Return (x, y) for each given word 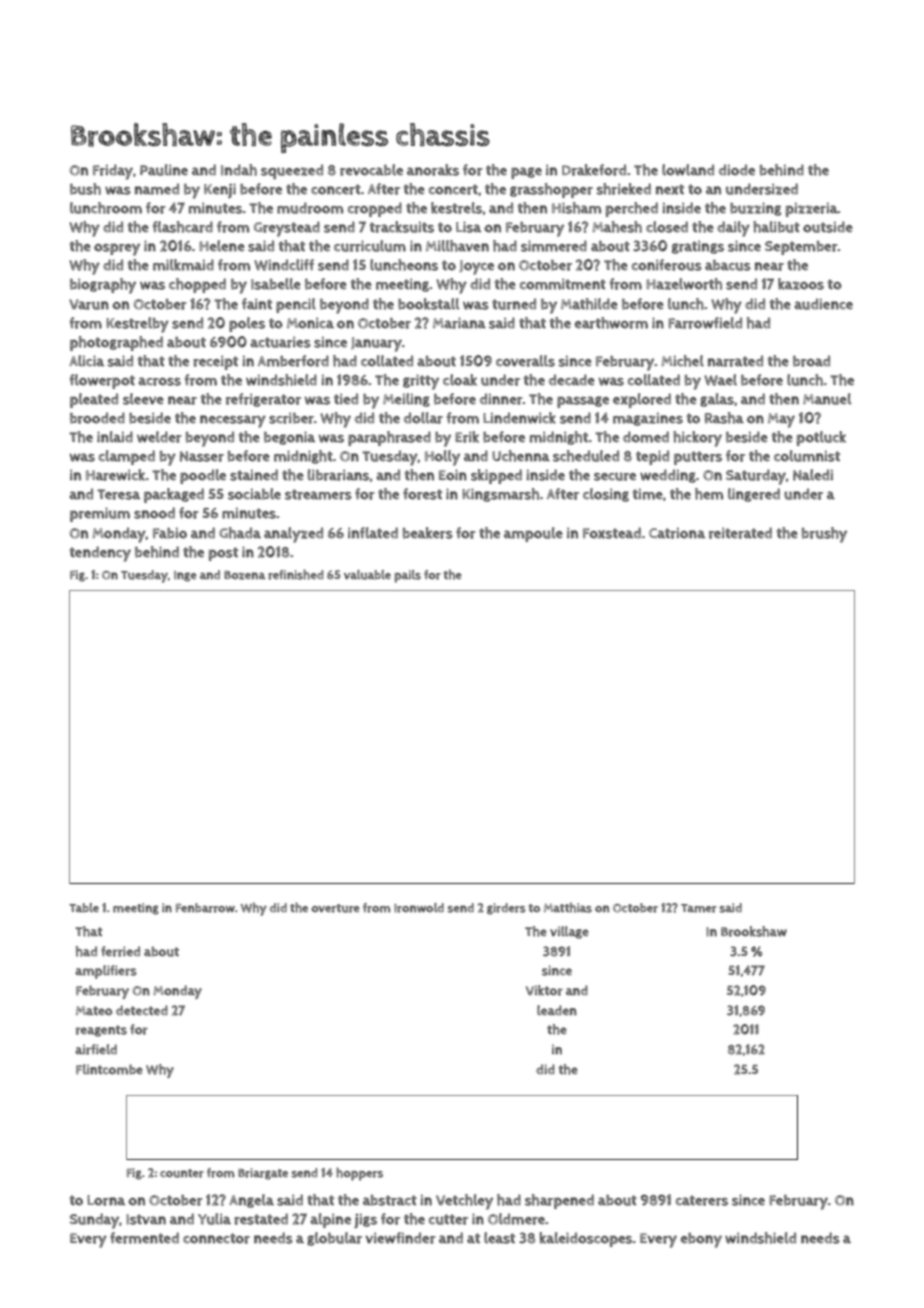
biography (103, 286)
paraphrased (389, 438)
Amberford (293, 361)
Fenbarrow (205, 908)
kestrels (456, 208)
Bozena (245, 575)
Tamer (699, 908)
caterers (702, 1200)
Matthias (568, 907)
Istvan (146, 1219)
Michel (682, 361)
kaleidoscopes (585, 1239)
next (670, 189)
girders (506, 909)
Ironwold (419, 908)
